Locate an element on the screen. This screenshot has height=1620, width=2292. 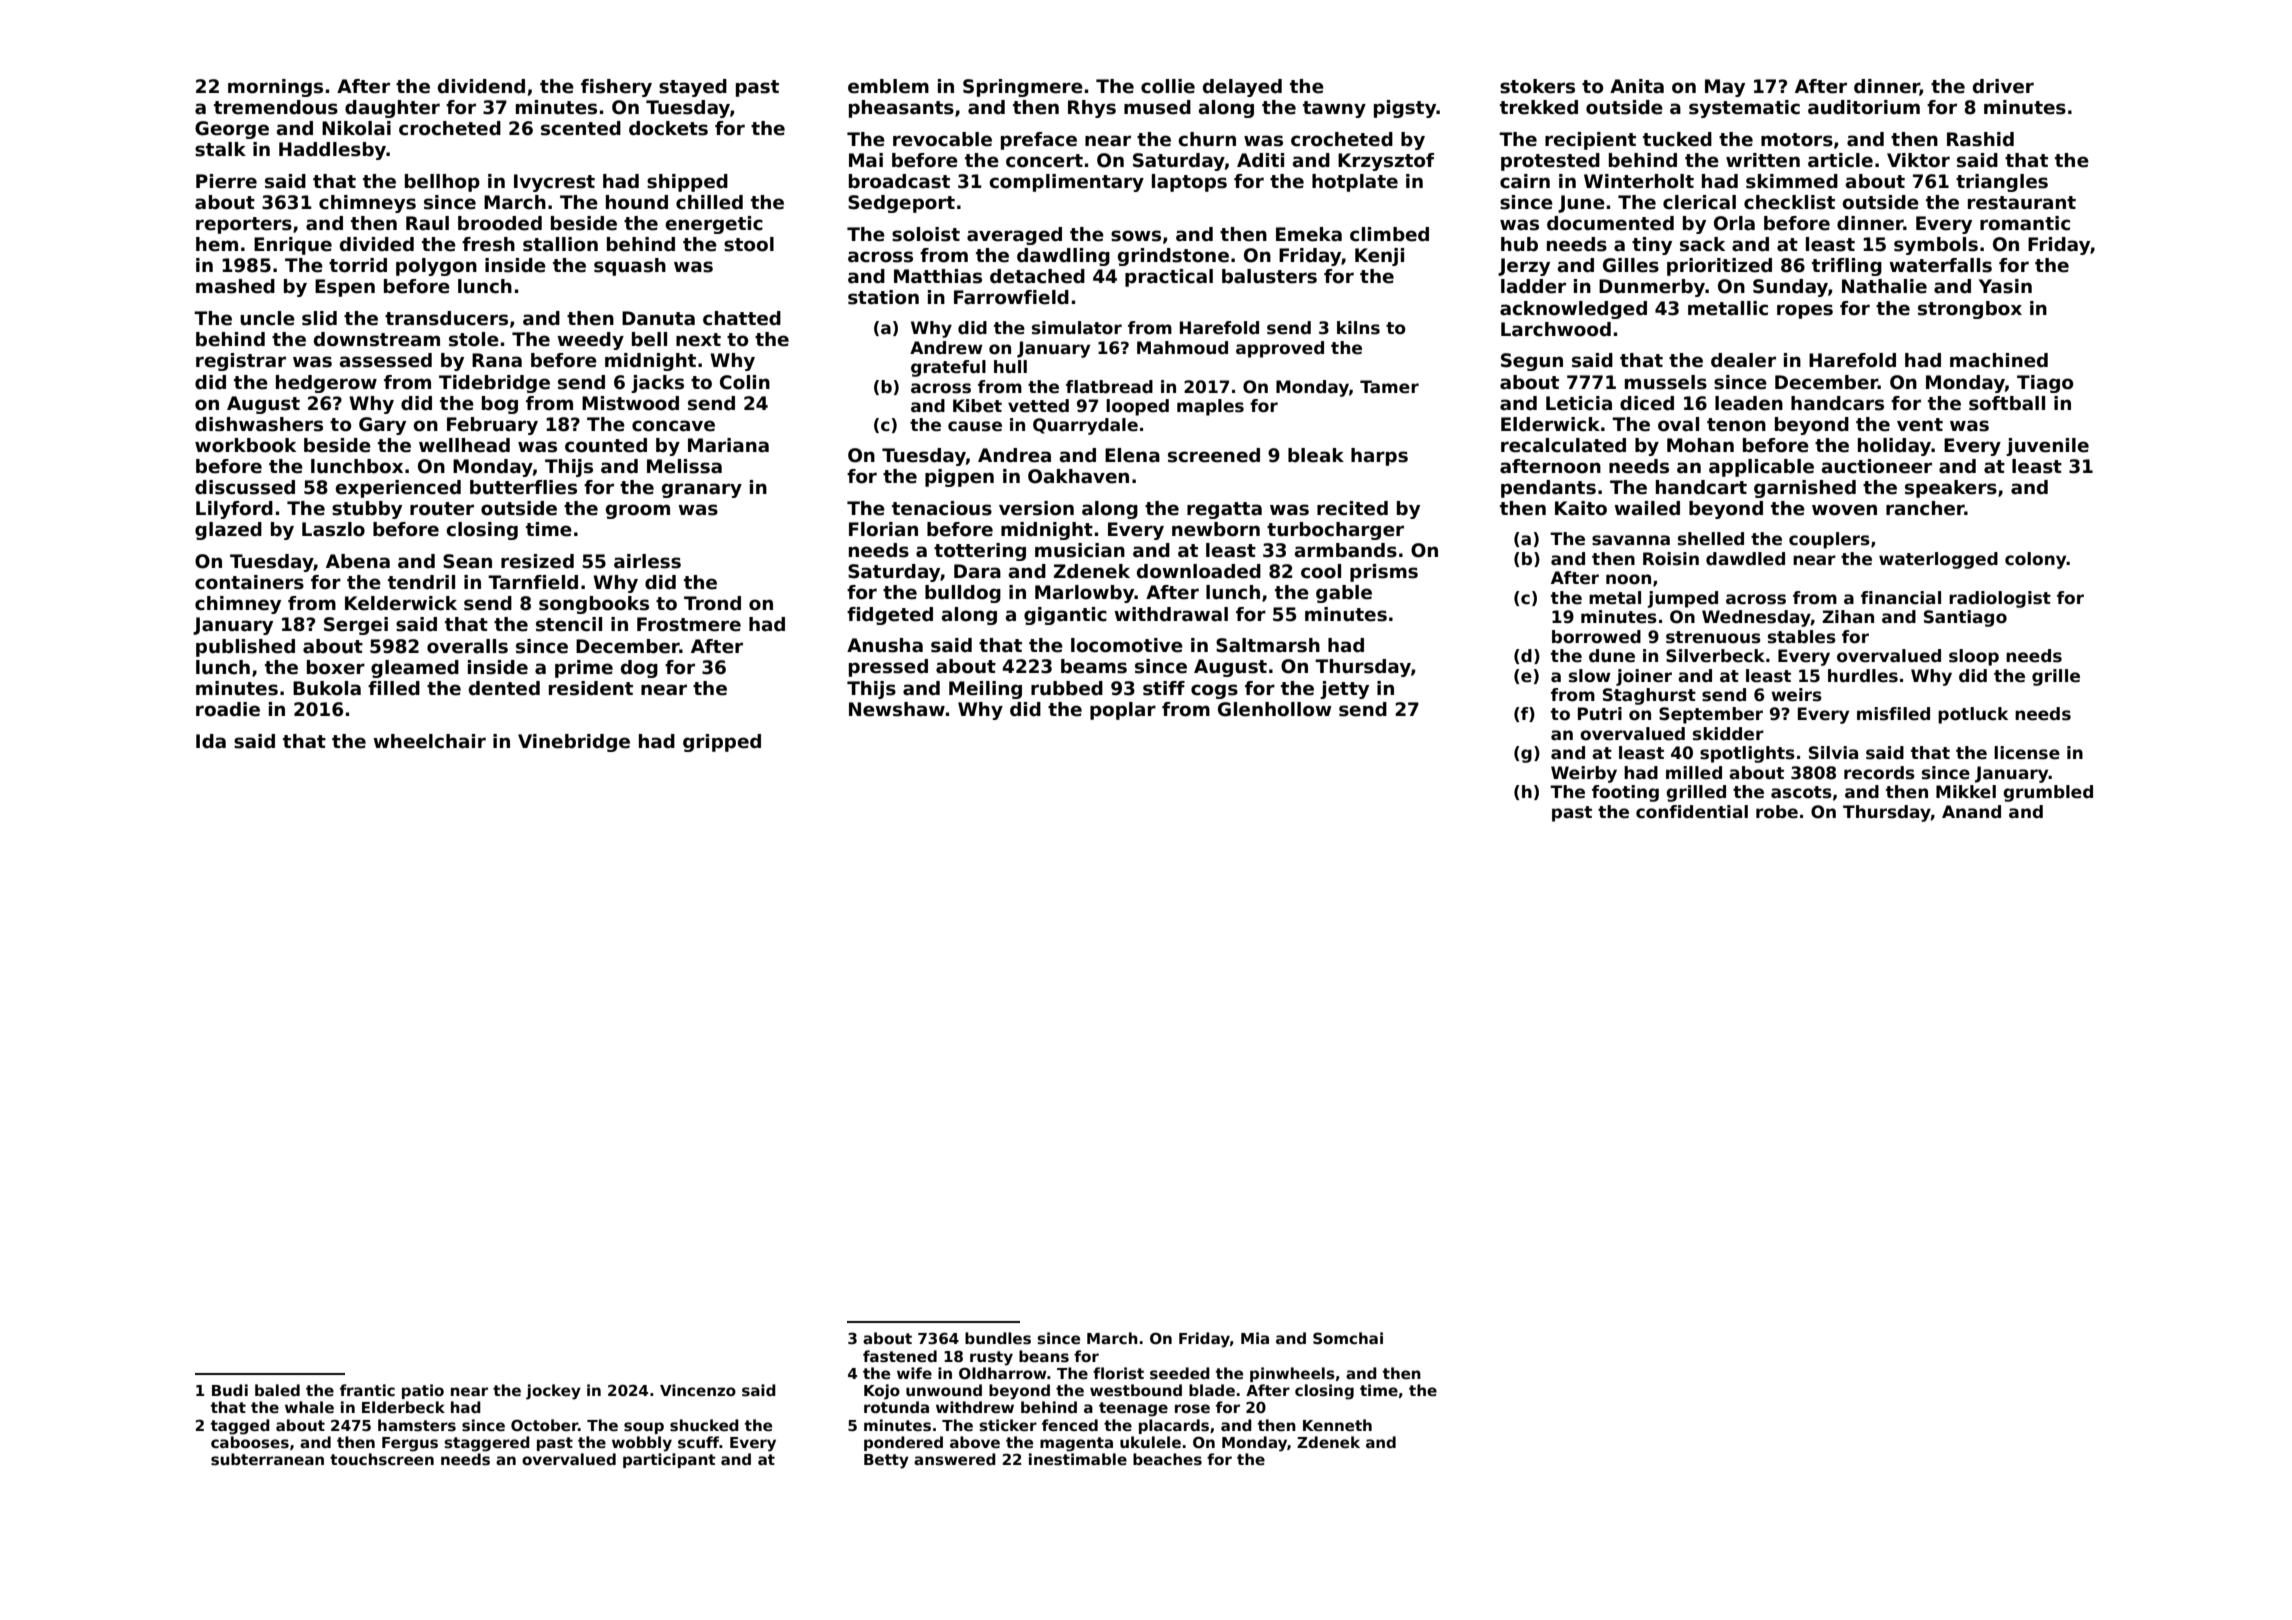
mornings is located at coordinates (275, 88).
